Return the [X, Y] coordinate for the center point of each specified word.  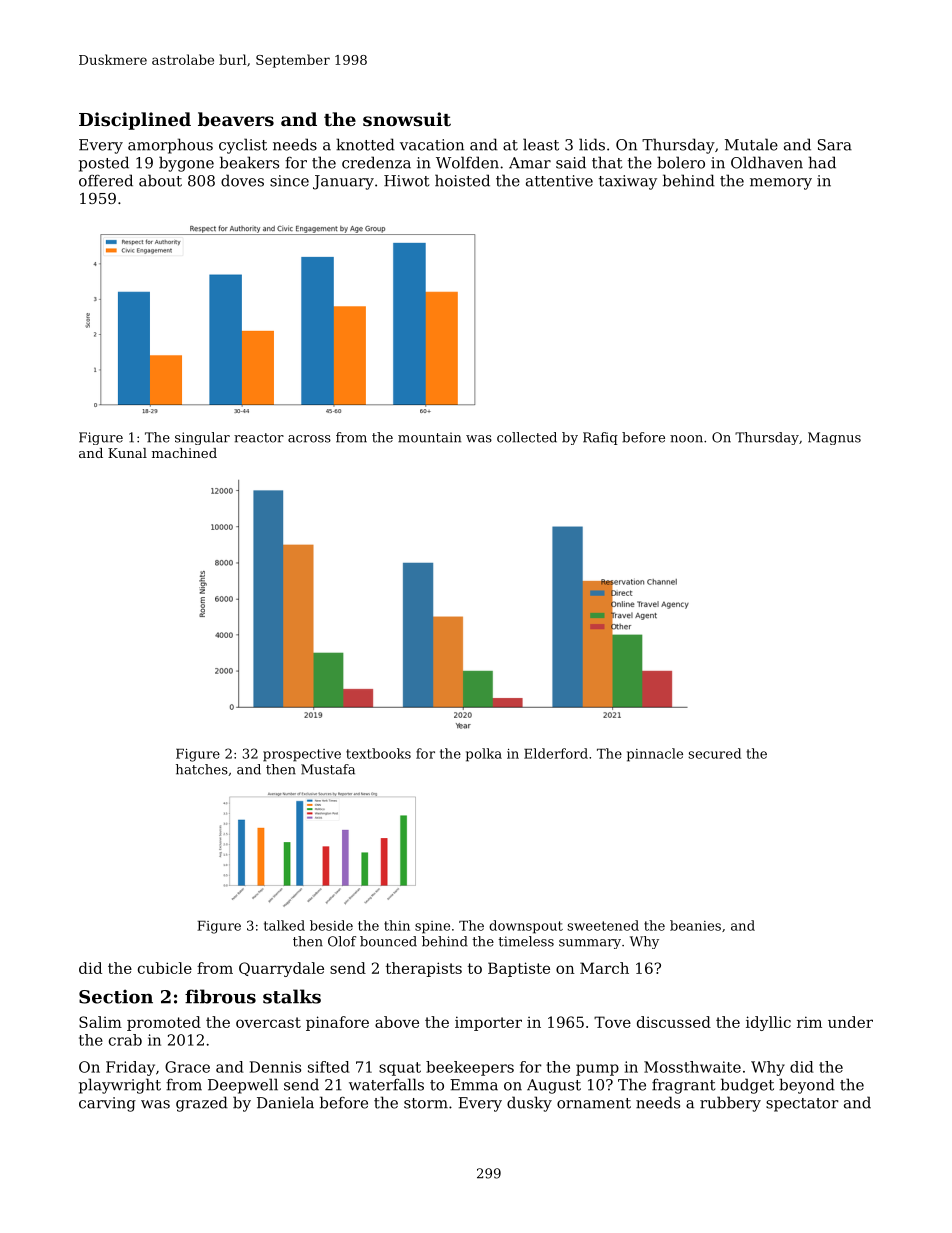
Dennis [275, 1067]
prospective [302, 755]
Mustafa [328, 769]
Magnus [834, 438]
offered [106, 180]
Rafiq [600, 438]
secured [714, 753]
